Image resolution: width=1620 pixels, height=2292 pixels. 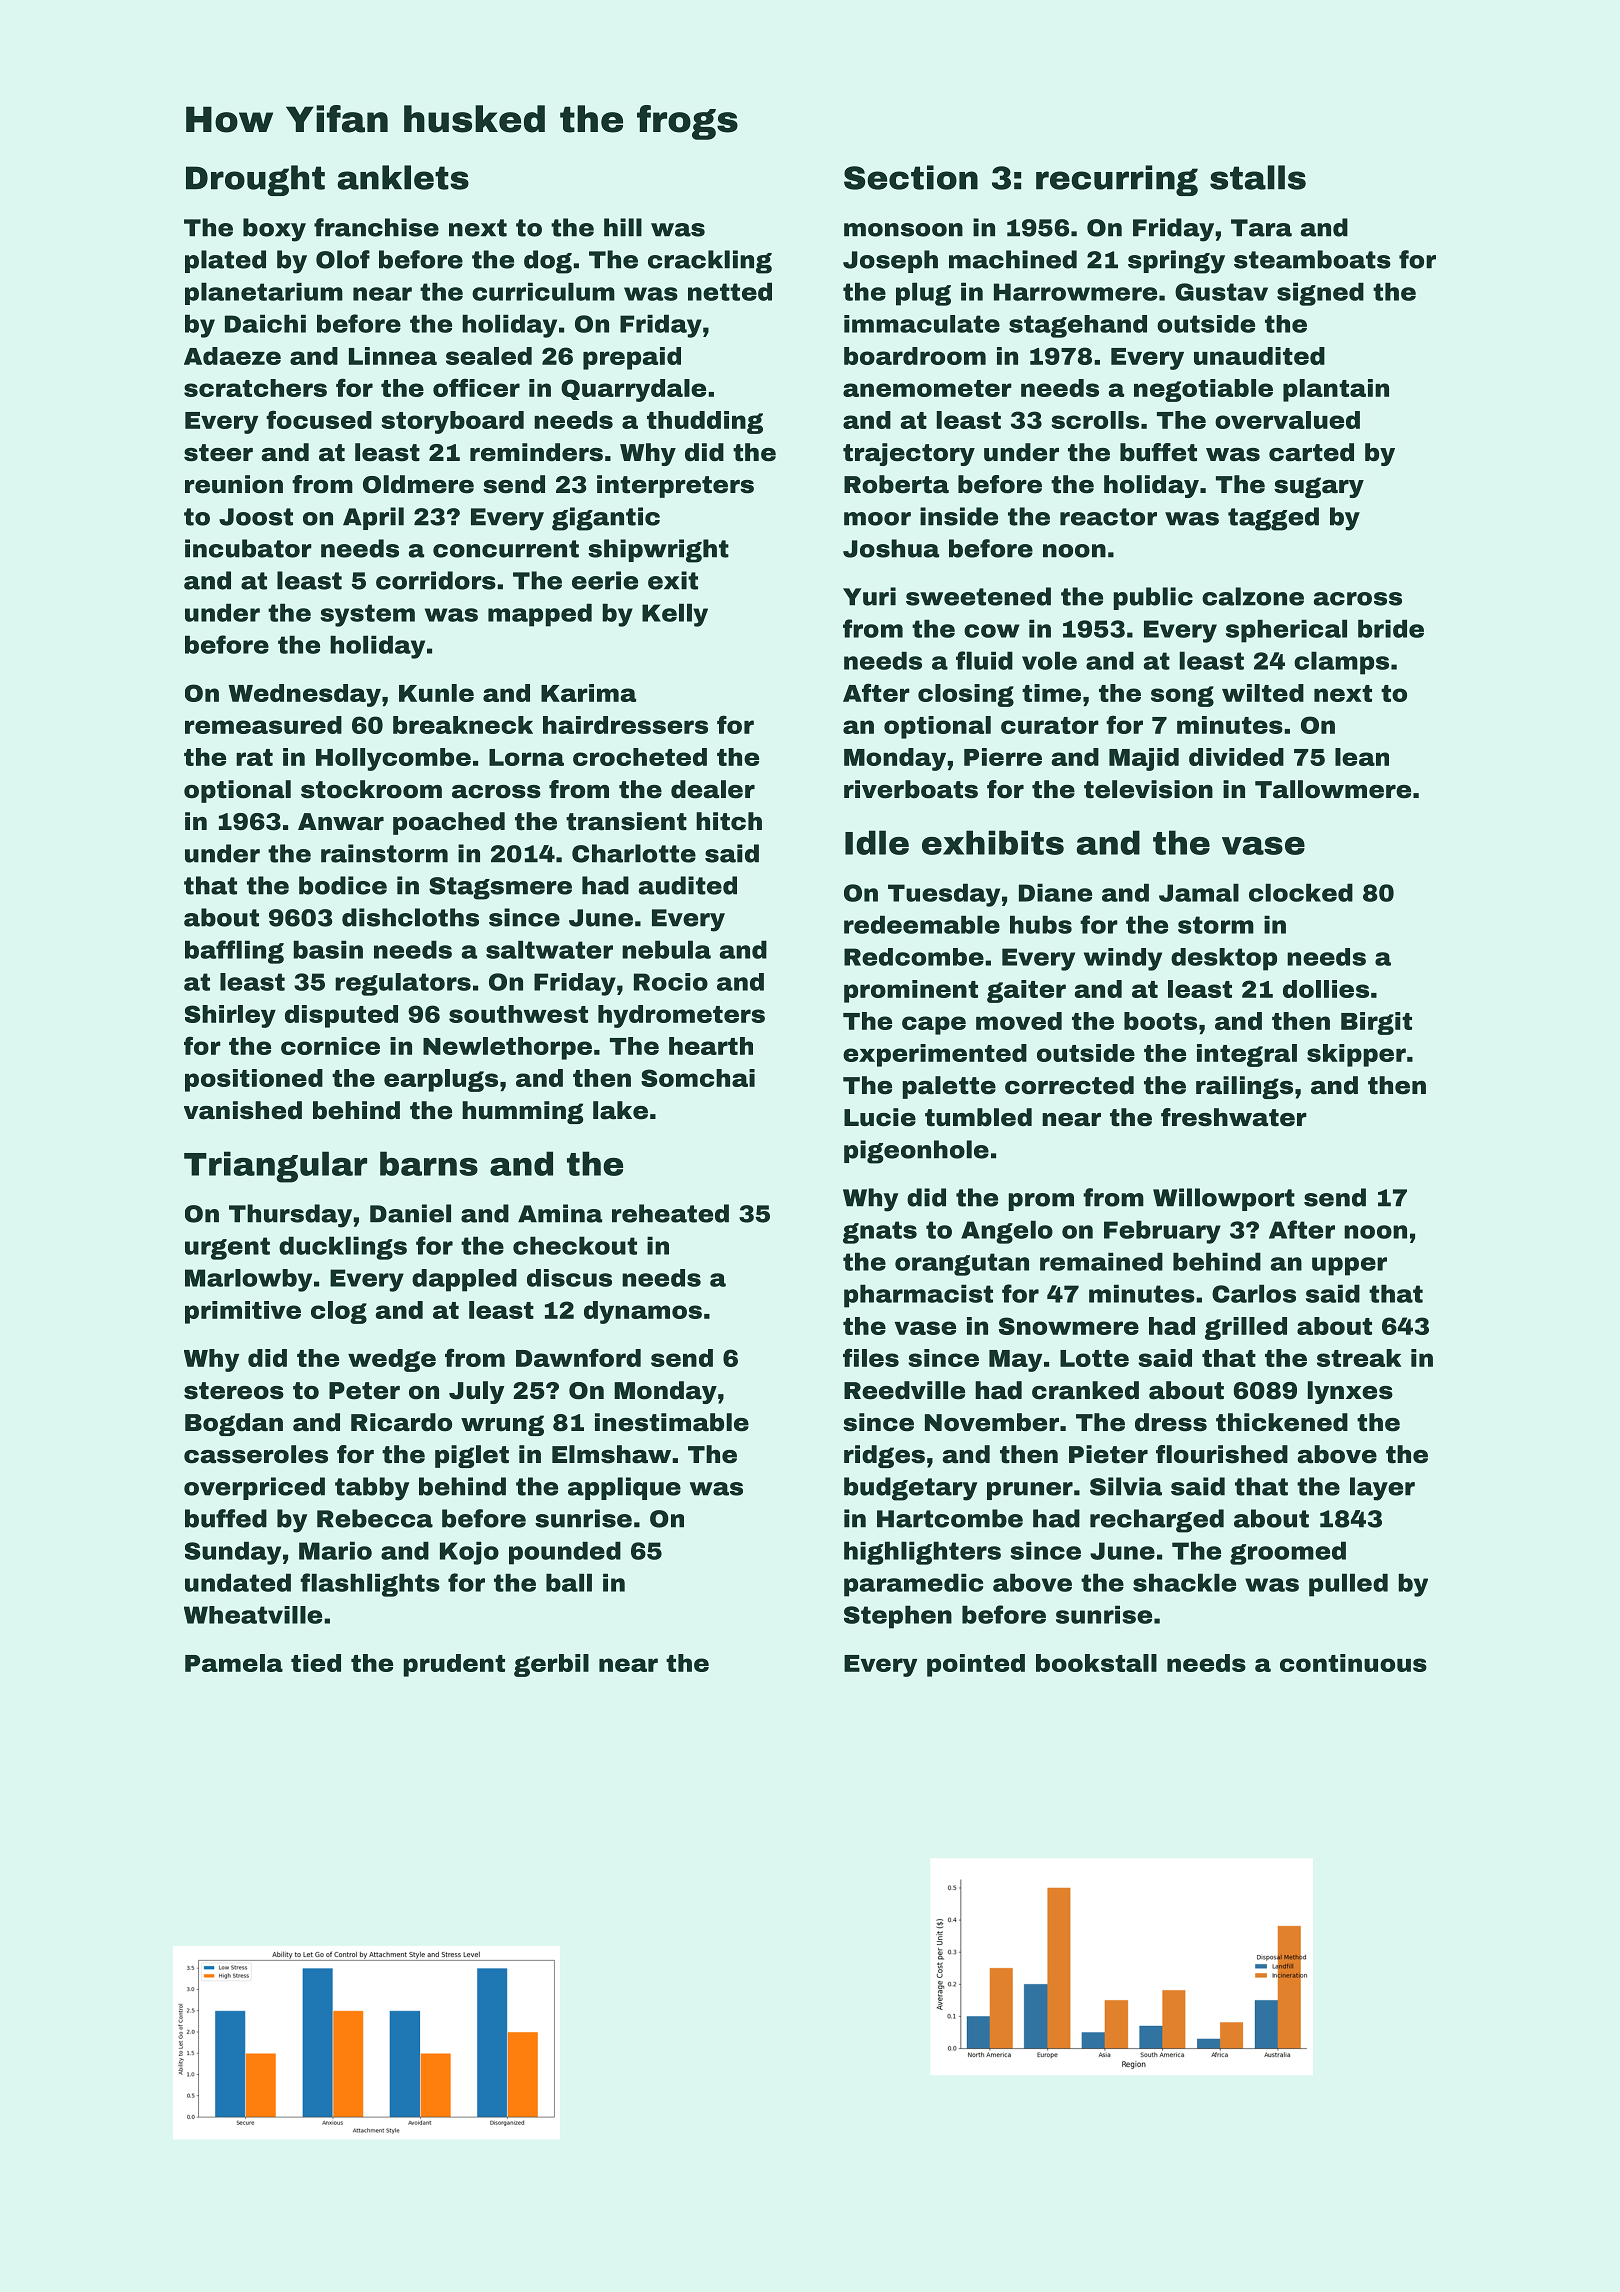 What do you see at coordinates (620, 1110) in the screenshot?
I see `lake` at bounding box center [620, 1110].
